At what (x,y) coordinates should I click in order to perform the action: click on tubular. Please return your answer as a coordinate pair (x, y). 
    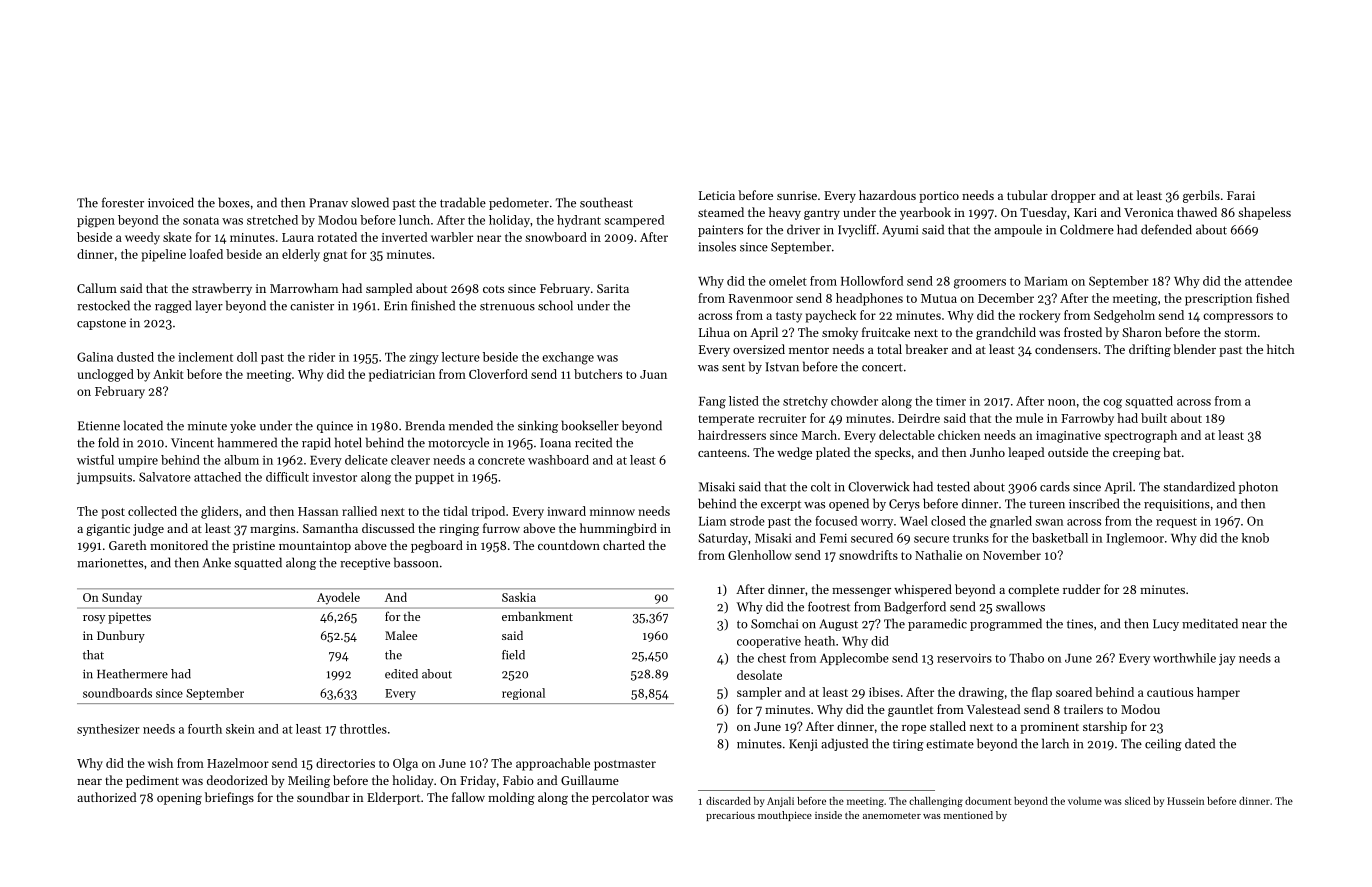
    Looking at the image, I should click on (1027, 195).
